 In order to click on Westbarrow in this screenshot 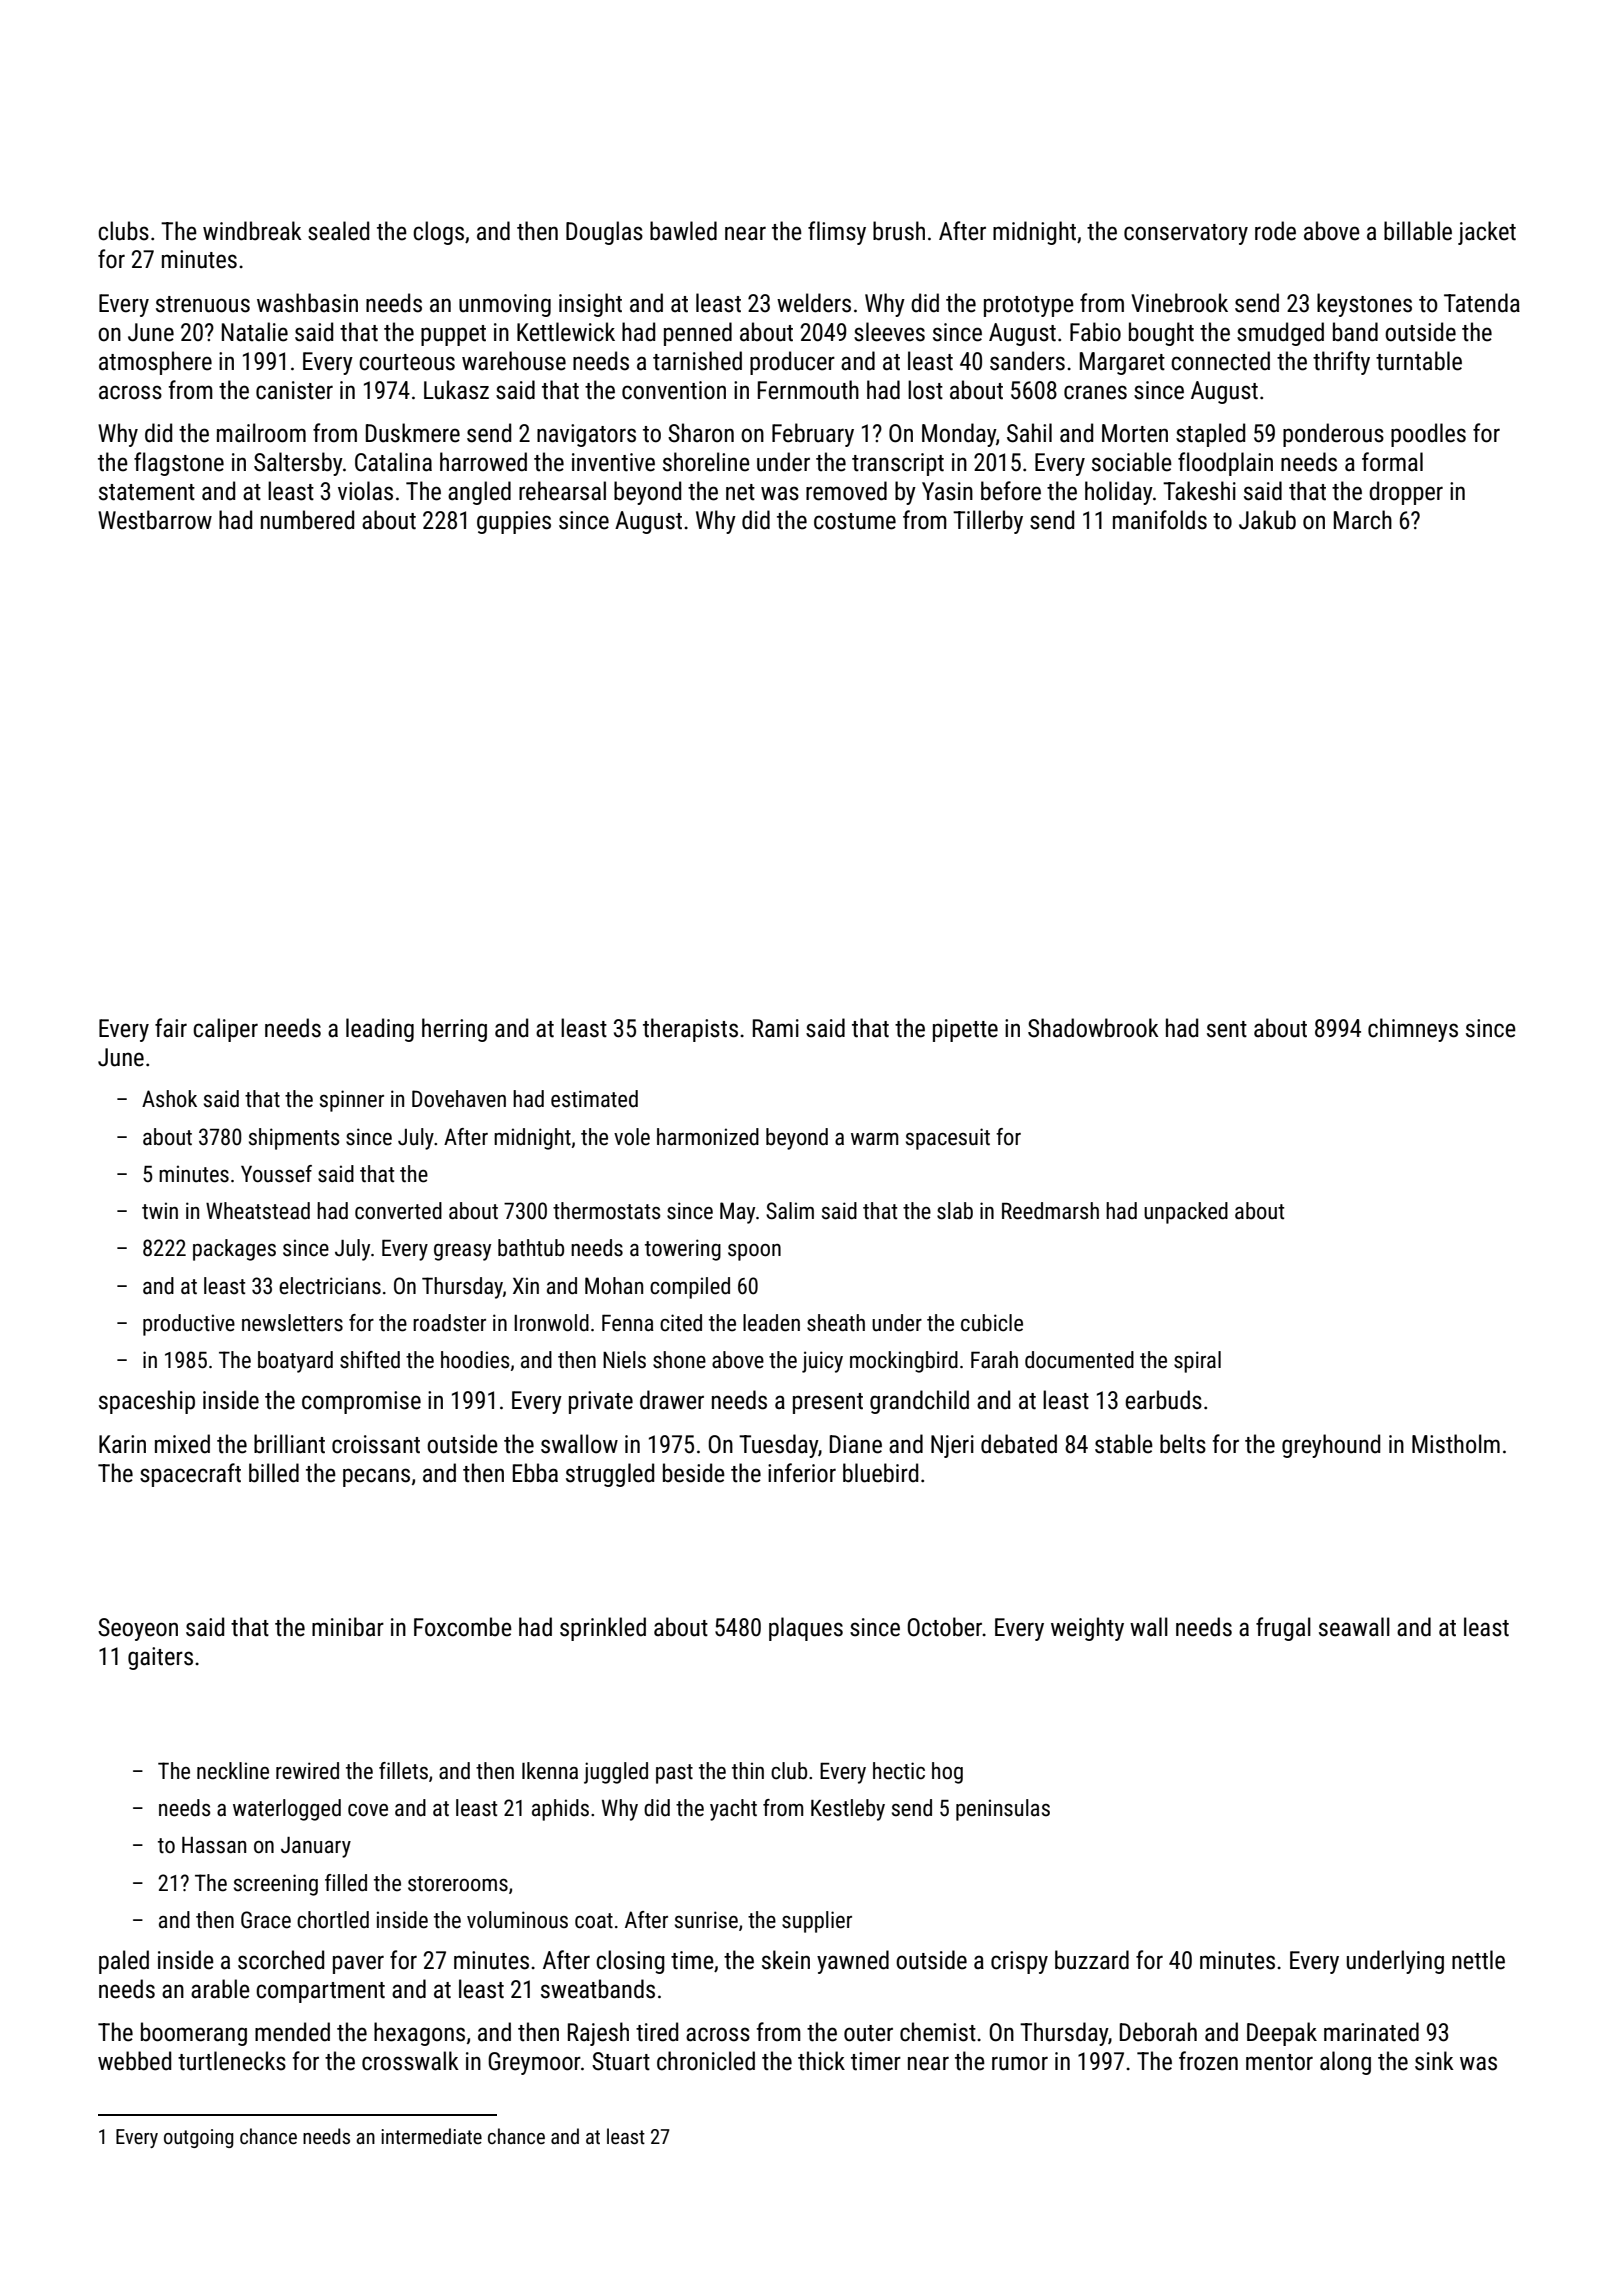, I will do `click(155, 520)`.
